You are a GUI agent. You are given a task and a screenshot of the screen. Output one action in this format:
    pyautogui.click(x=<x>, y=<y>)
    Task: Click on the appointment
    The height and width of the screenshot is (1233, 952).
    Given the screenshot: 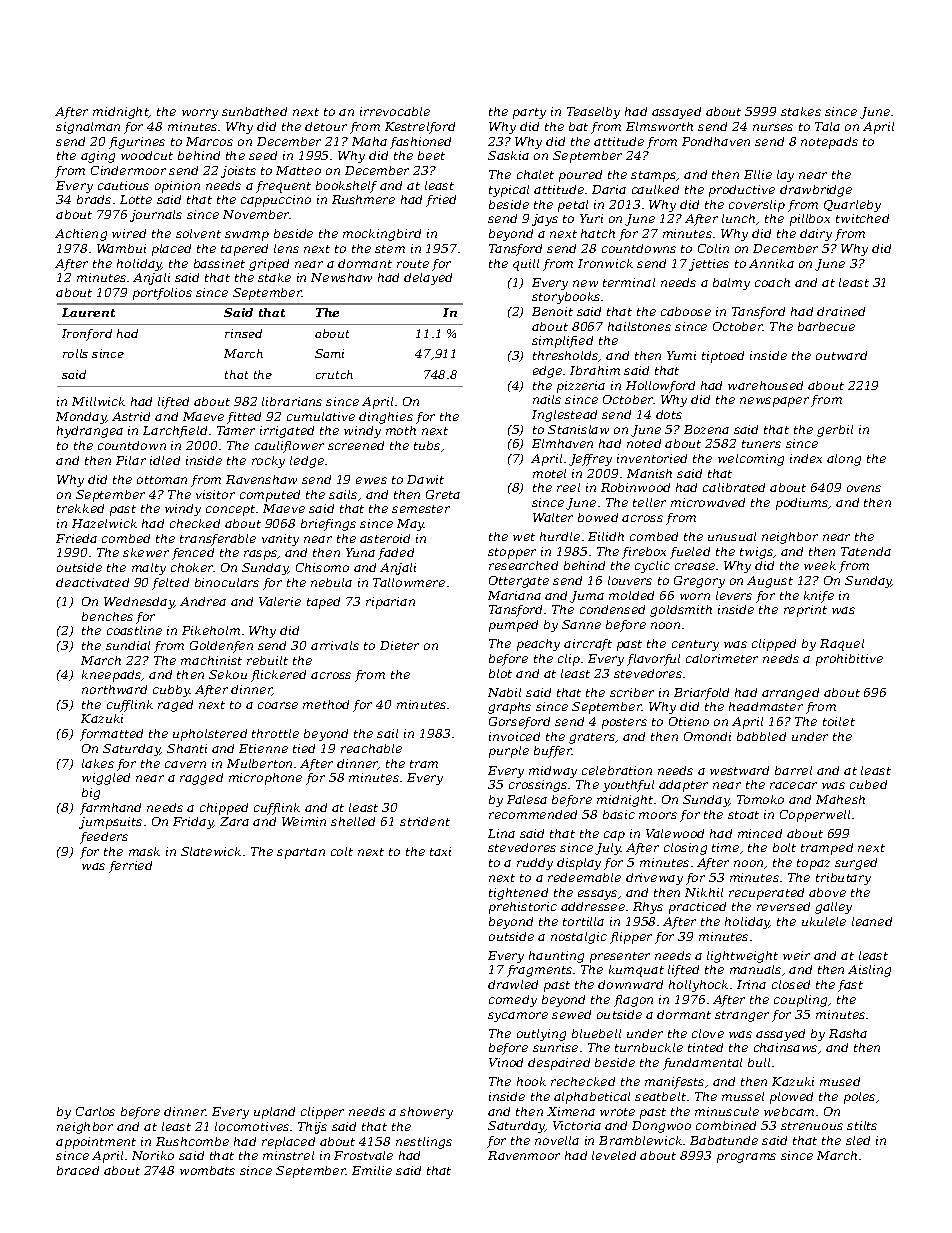 What is the action you would take?
    pyautogui.click(x=96, y=1143)
